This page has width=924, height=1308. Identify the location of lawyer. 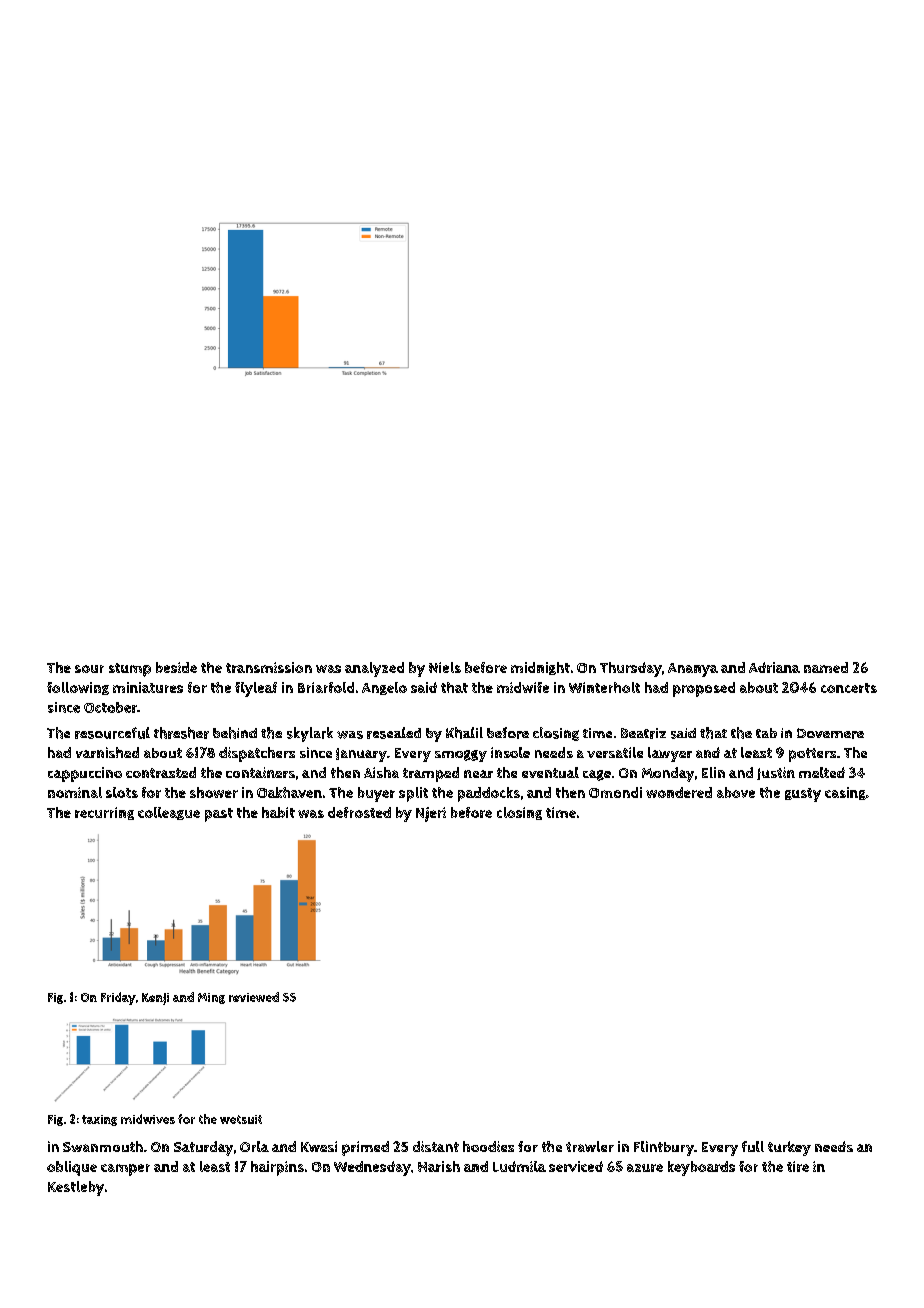
(670, 754).
